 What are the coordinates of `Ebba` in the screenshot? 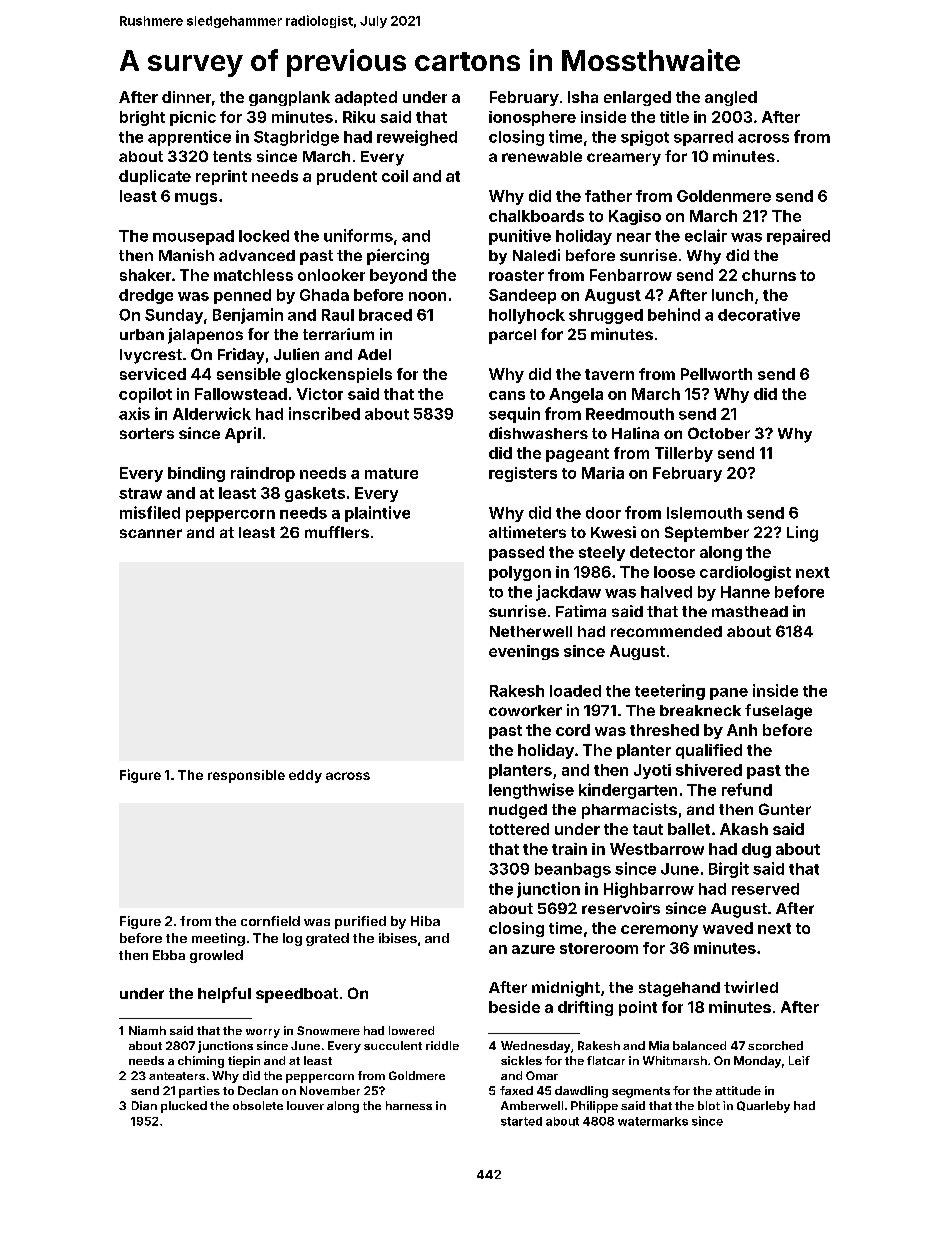 It's located at (169, 955).
